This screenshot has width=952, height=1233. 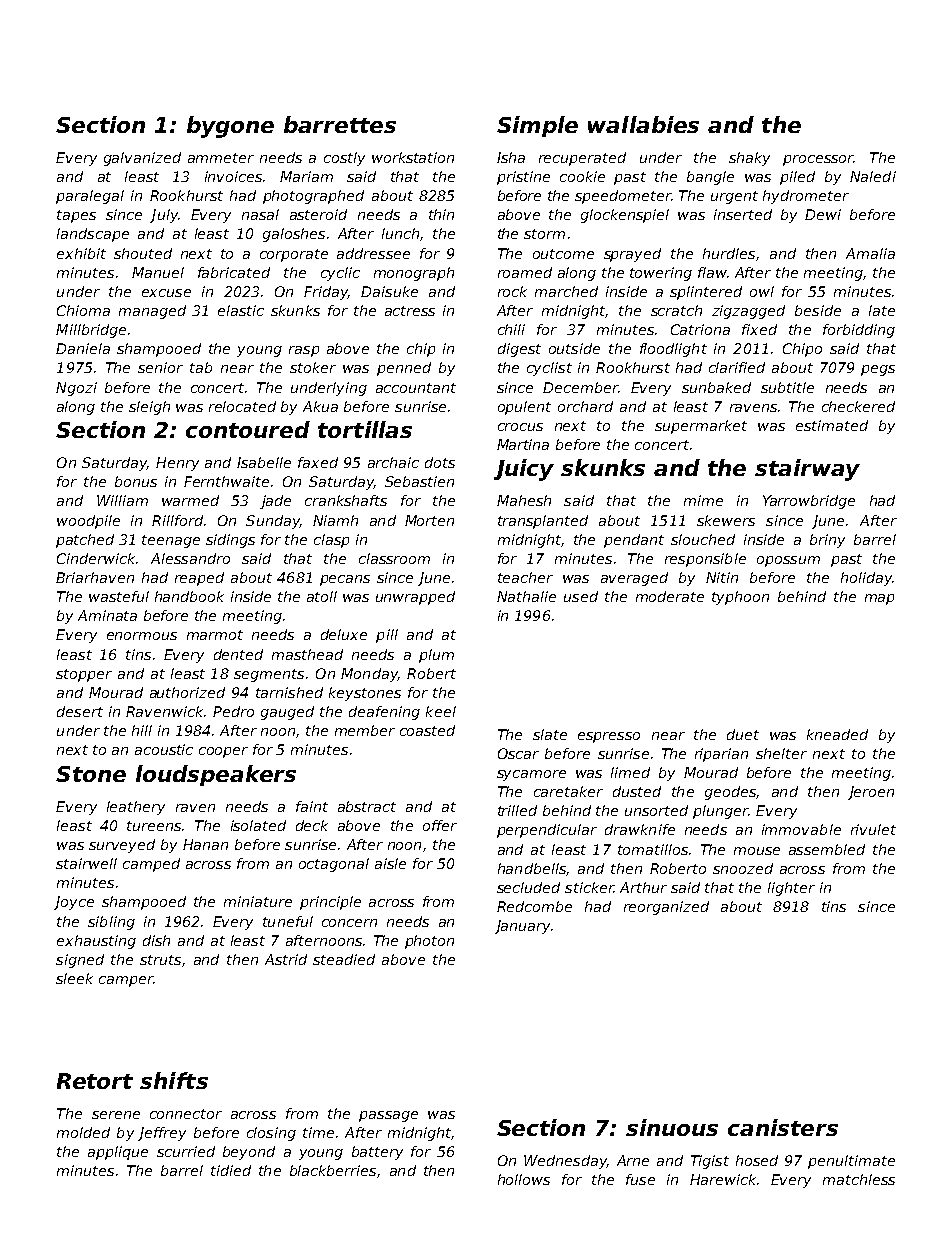 I want to click on bygone, so click(x=230, y=127).
